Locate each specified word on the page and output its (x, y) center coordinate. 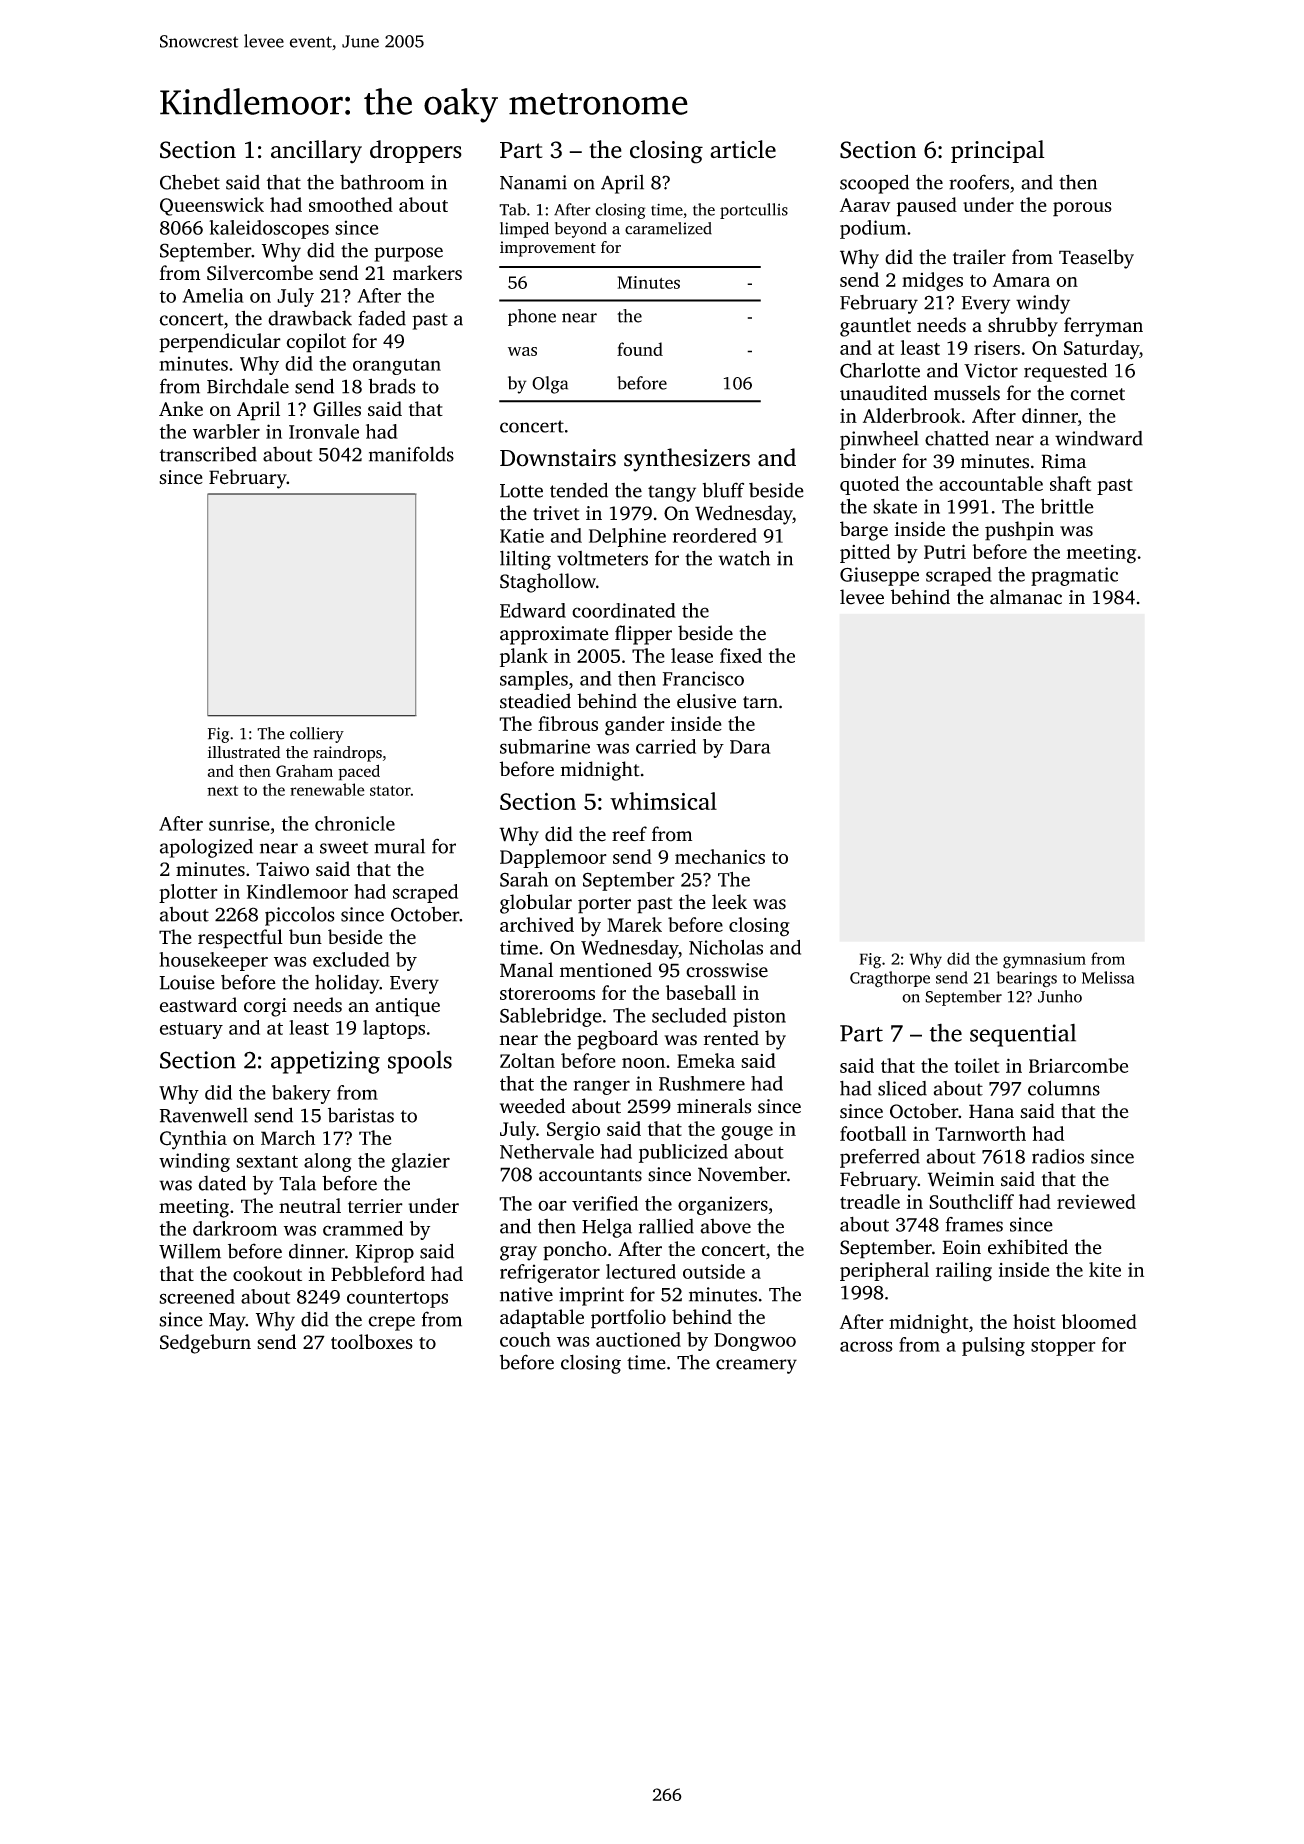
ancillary (316, 152)
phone (532, 317)
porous (1082, 209)
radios (1058, 1156)
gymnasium (1044, 961)
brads (392, 386)
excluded (351, 959)
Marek (634, 924)
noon (643, 1063)
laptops (394, 1029)
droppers (416, 151)
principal (998, 151)
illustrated (244, 752)
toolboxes (372, 1342)
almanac (1026, 597)
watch (744, 558)
